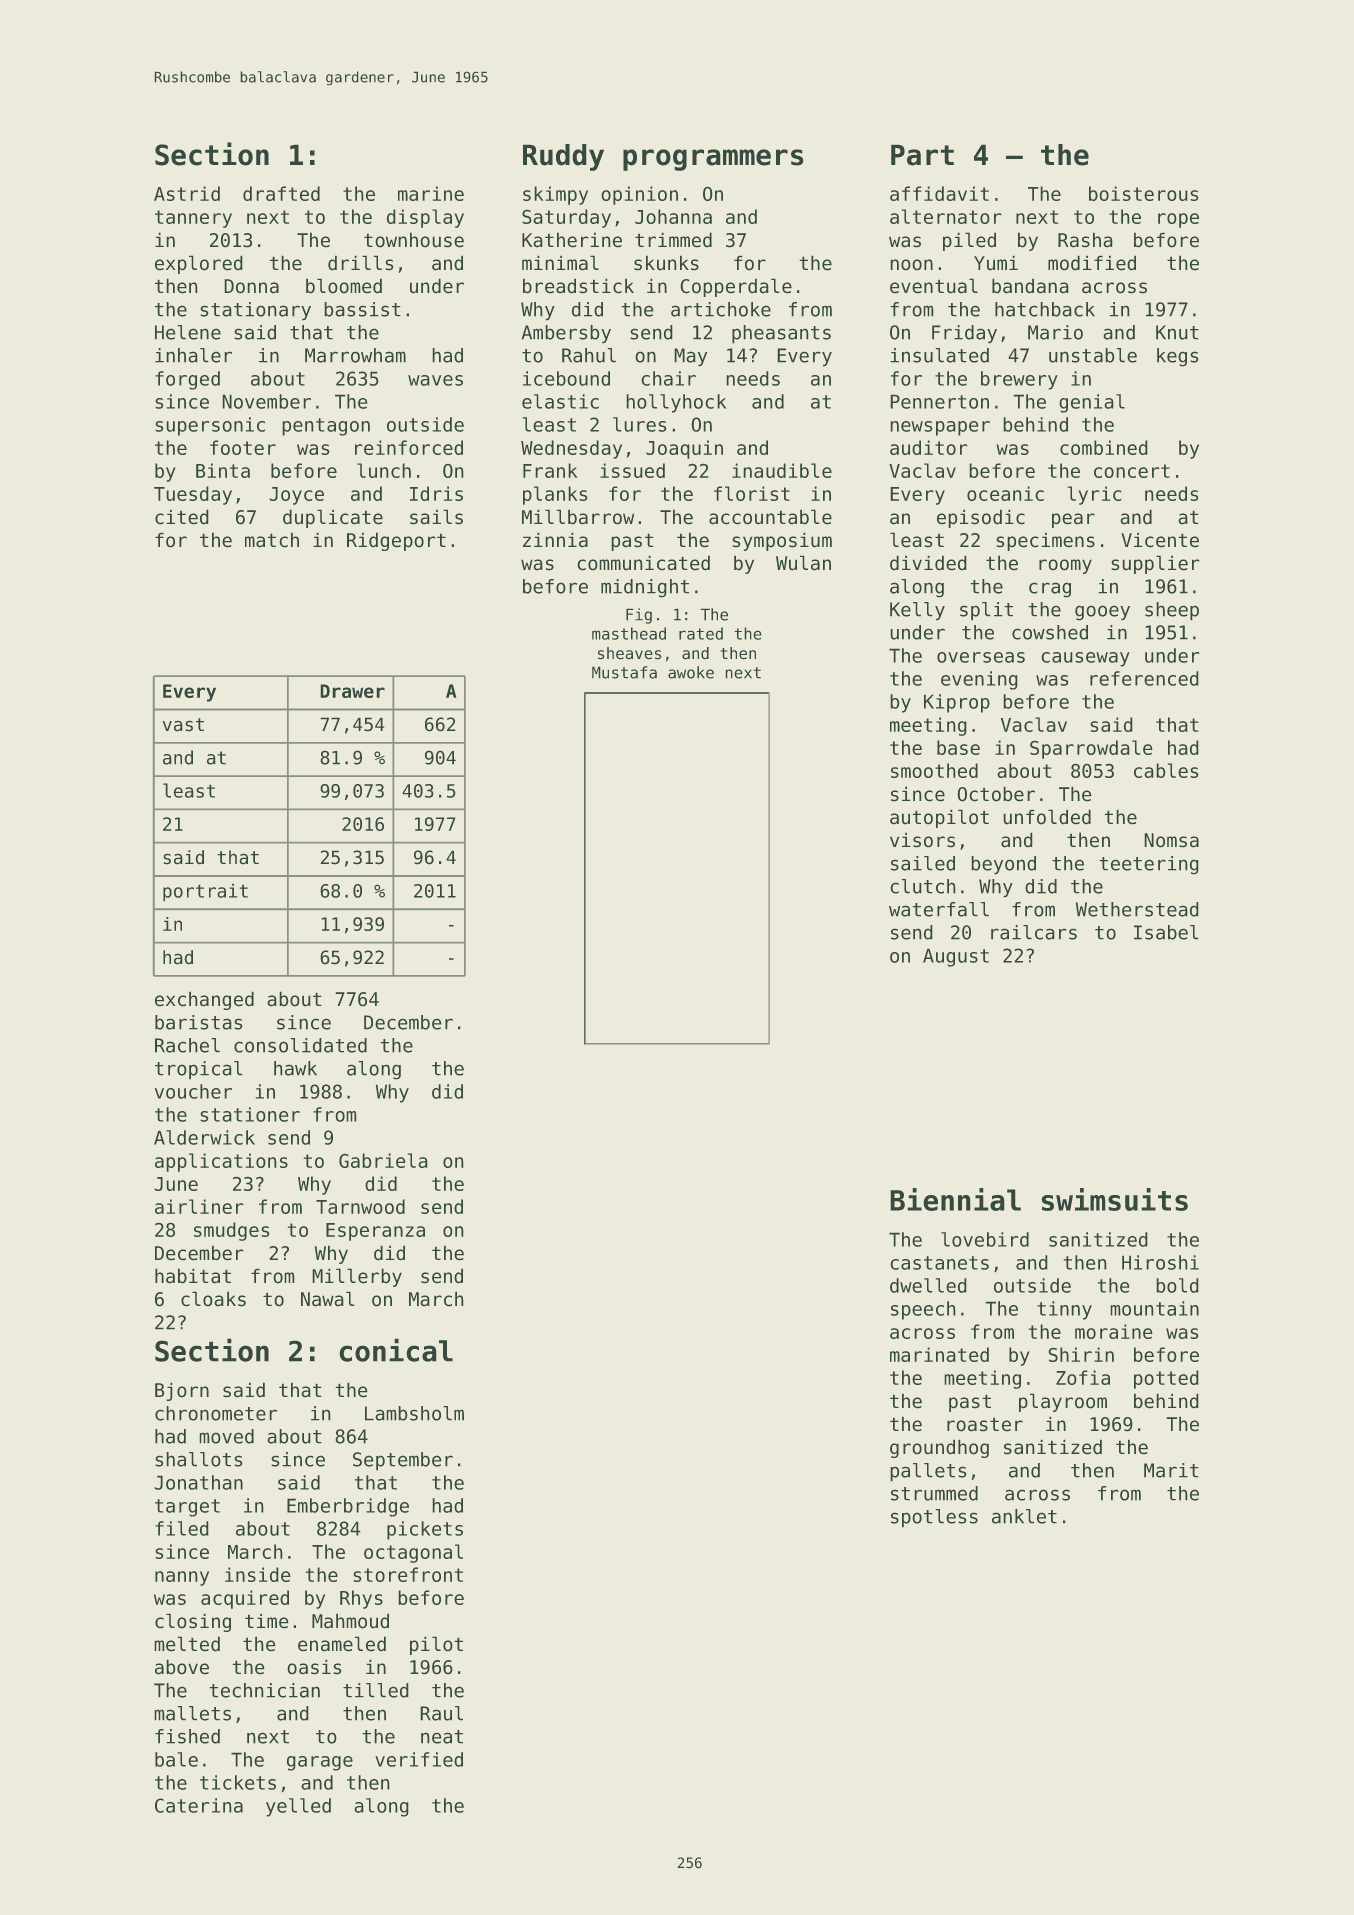  I want to click on marinated, so click(939, 1354).
